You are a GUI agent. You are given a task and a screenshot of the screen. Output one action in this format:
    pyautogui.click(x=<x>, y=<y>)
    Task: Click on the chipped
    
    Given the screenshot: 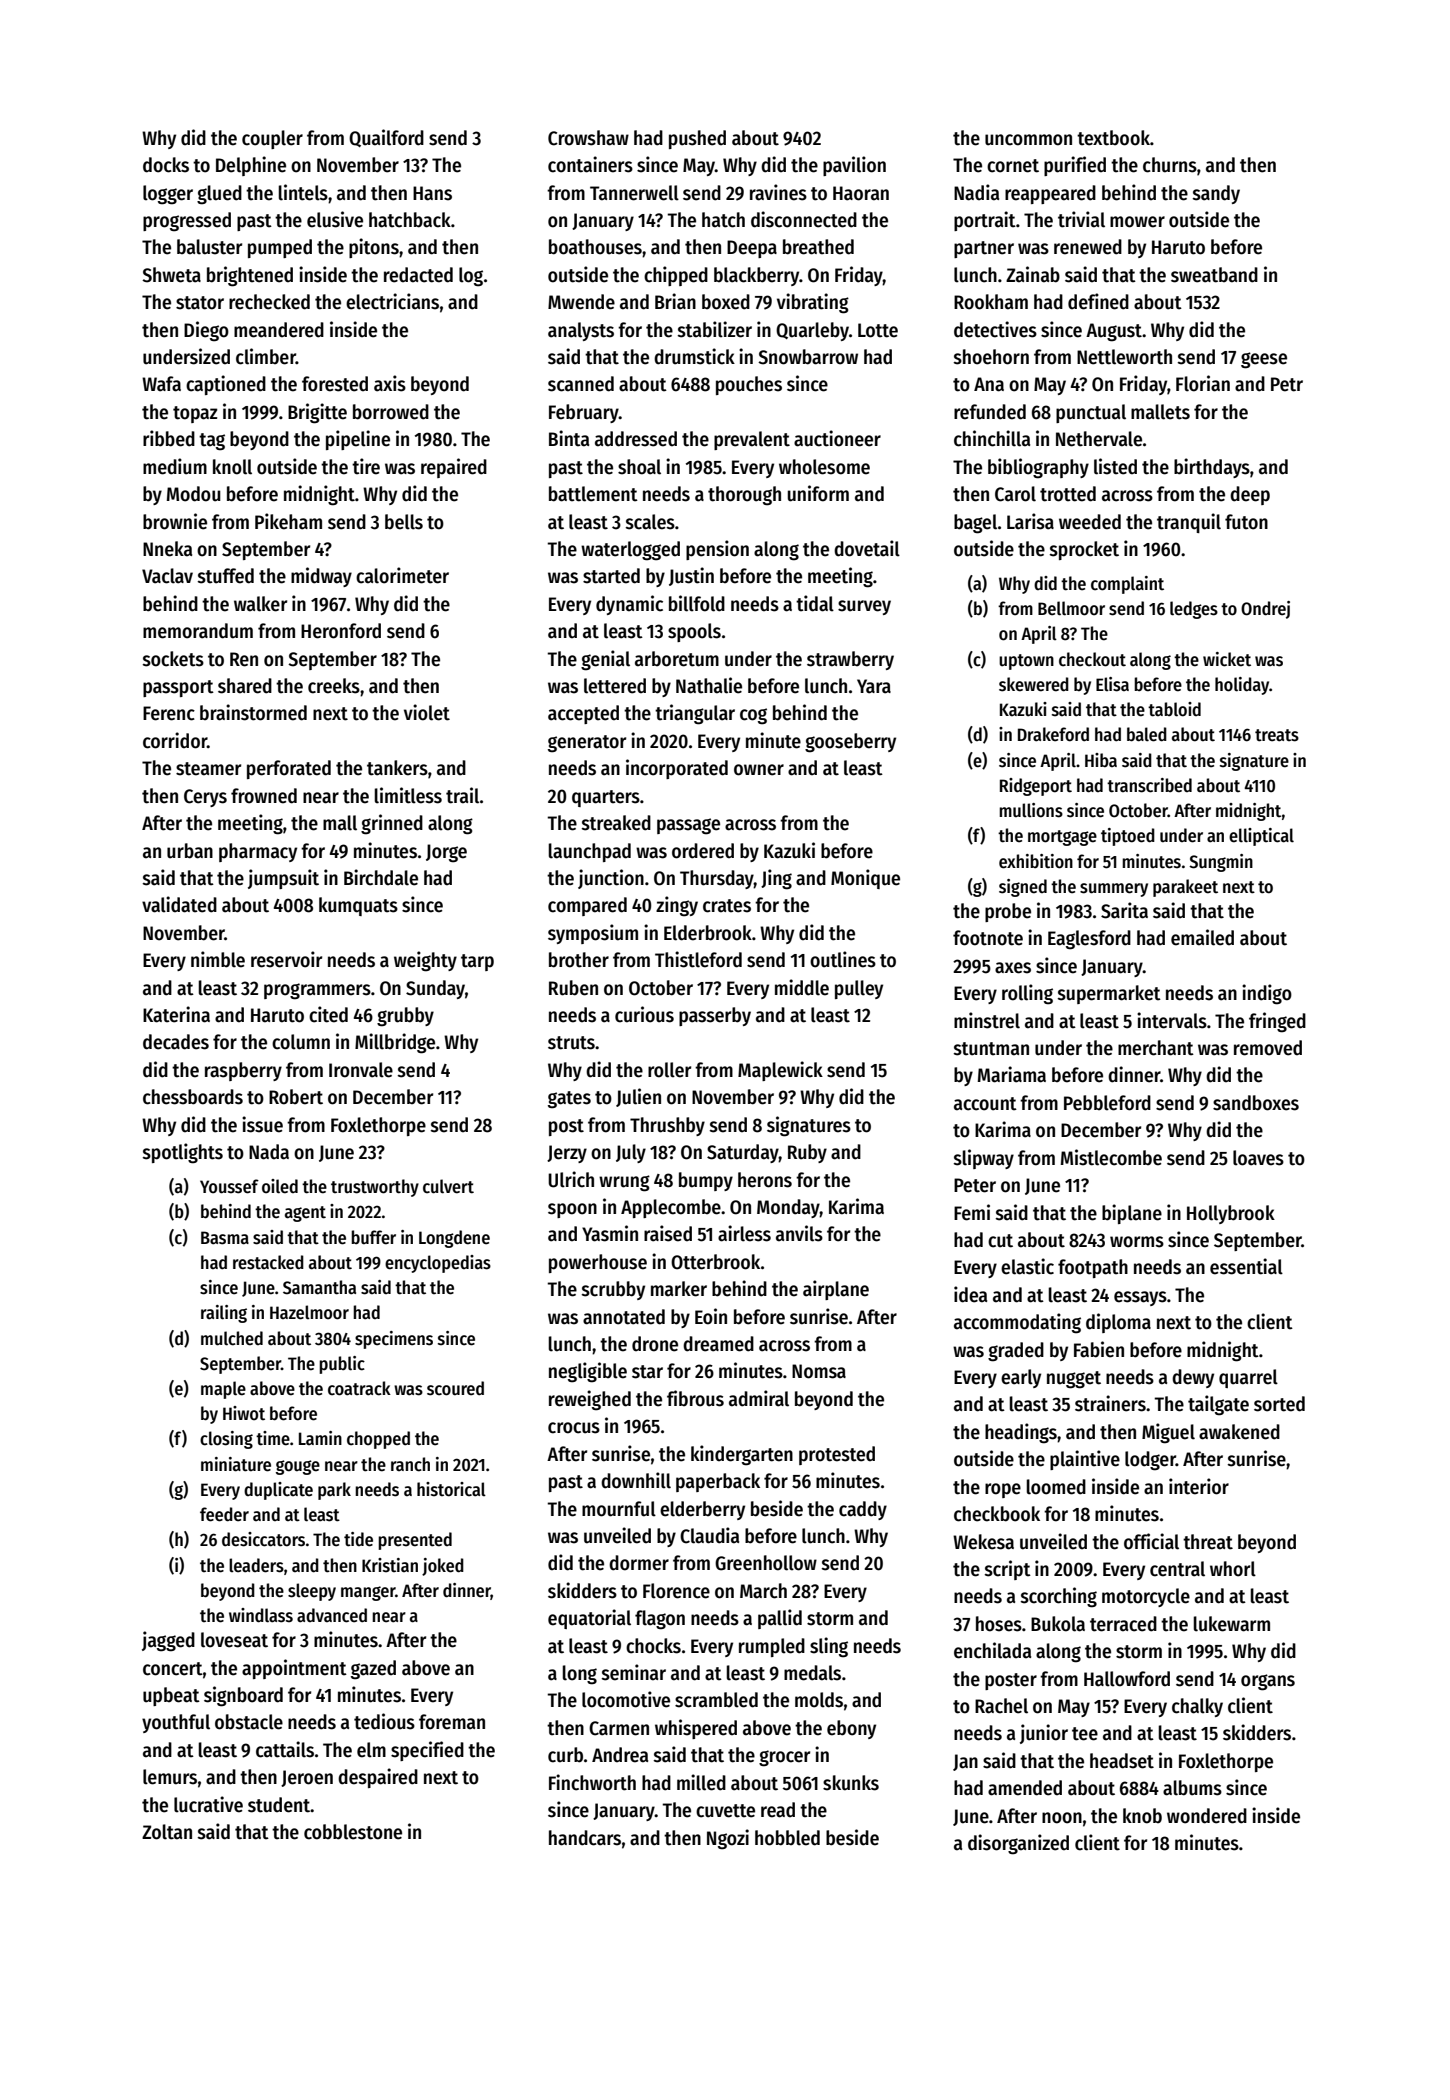 What is the action you would take?
    pyautogui.click(x=676, y=276)
